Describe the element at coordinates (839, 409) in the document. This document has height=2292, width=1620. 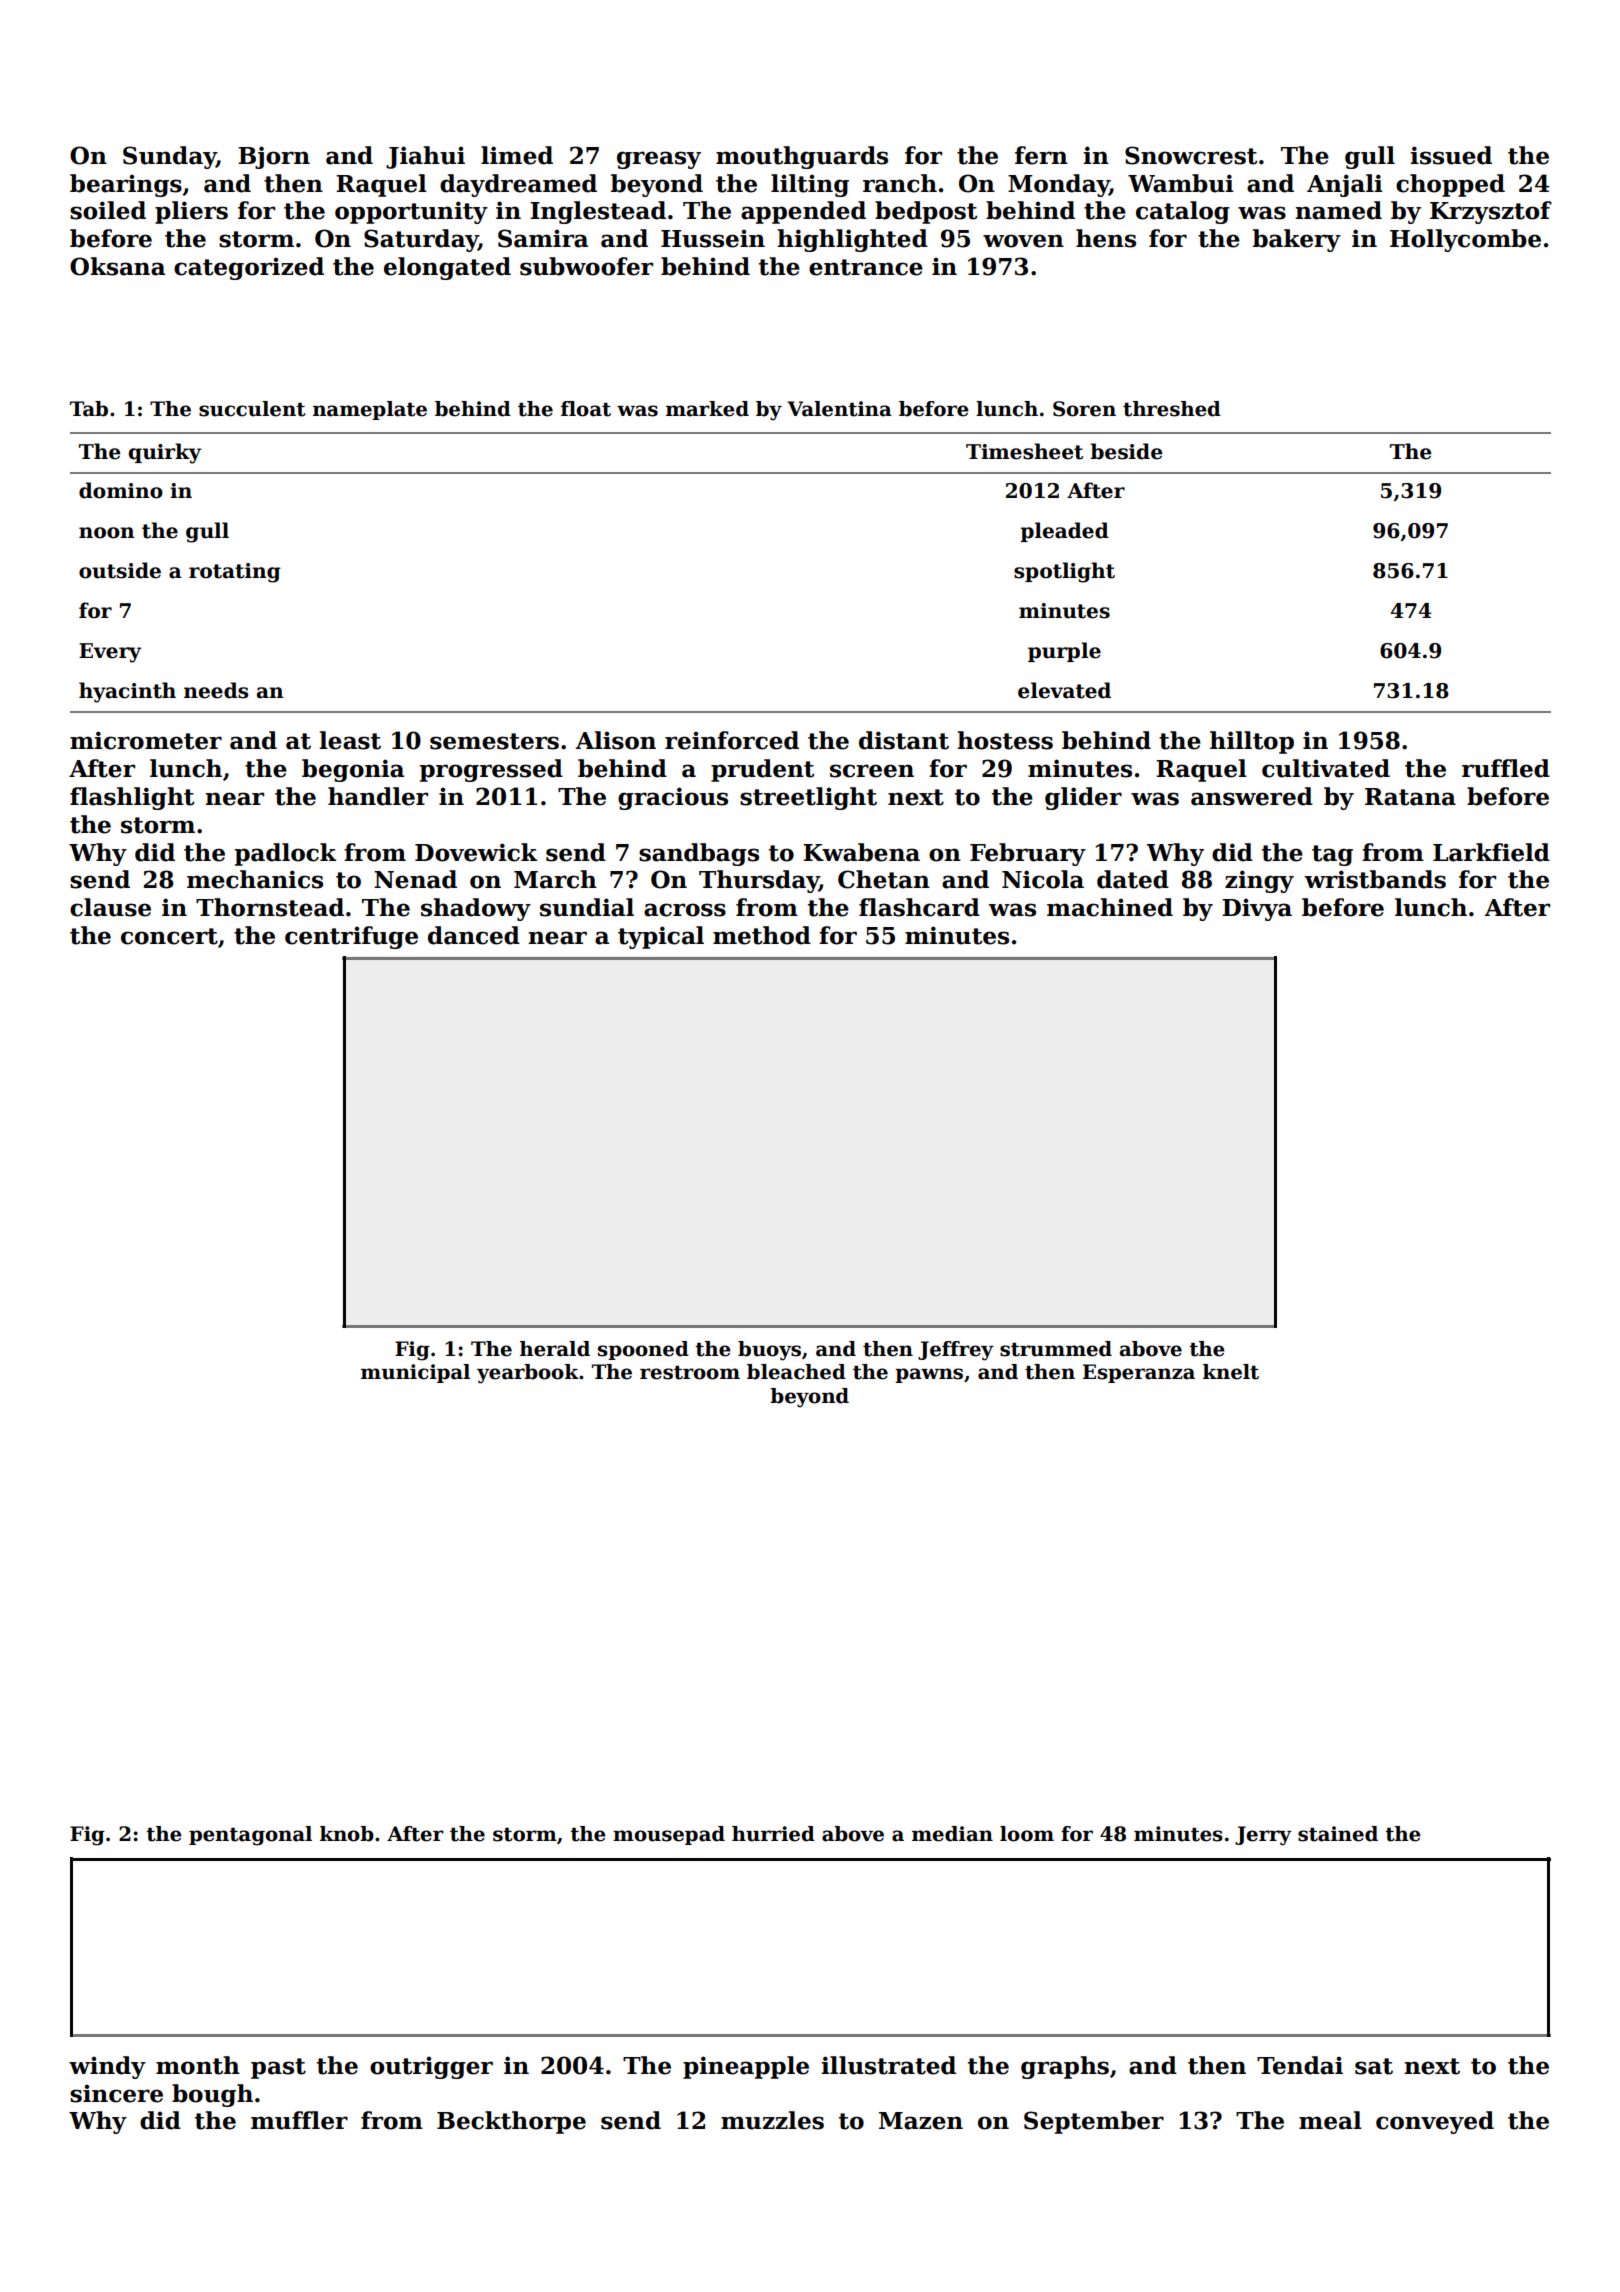
I see `Valentina` at that location.
